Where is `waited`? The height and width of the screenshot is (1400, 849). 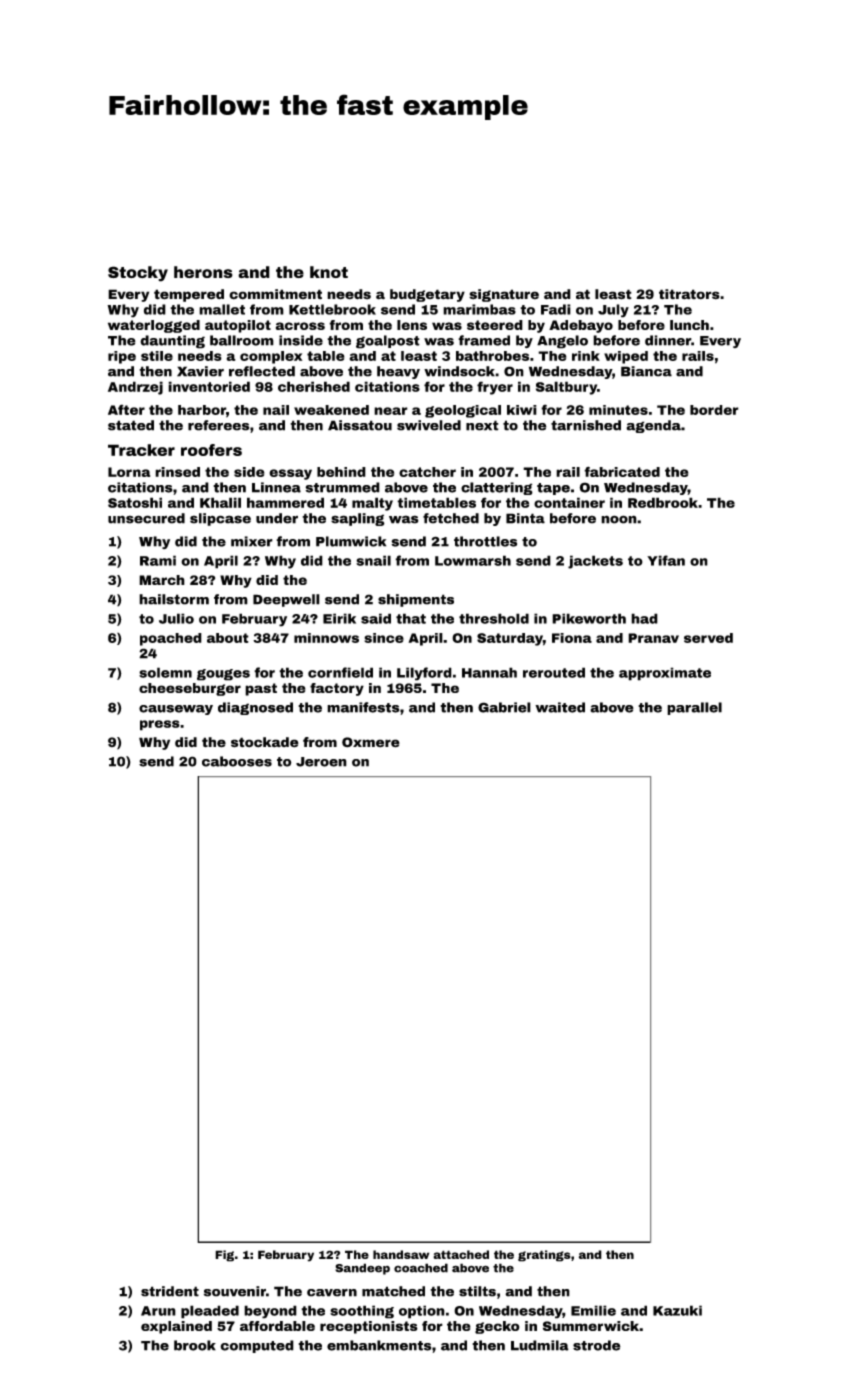
waited is located at coordinates (560, 707).
